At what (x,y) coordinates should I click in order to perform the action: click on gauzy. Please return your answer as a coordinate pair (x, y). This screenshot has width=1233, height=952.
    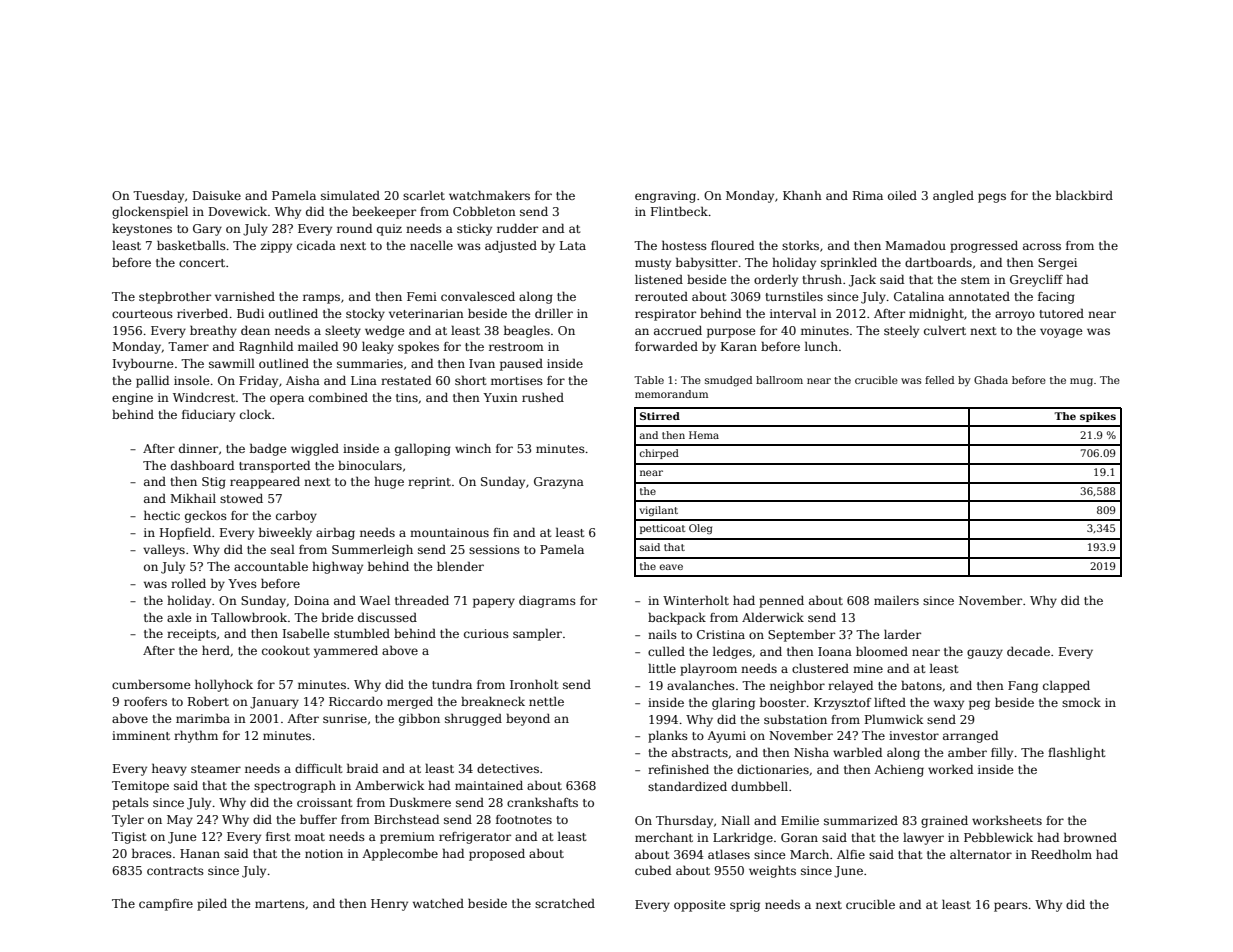
    Looking at the image, I should click on (985, 654).
